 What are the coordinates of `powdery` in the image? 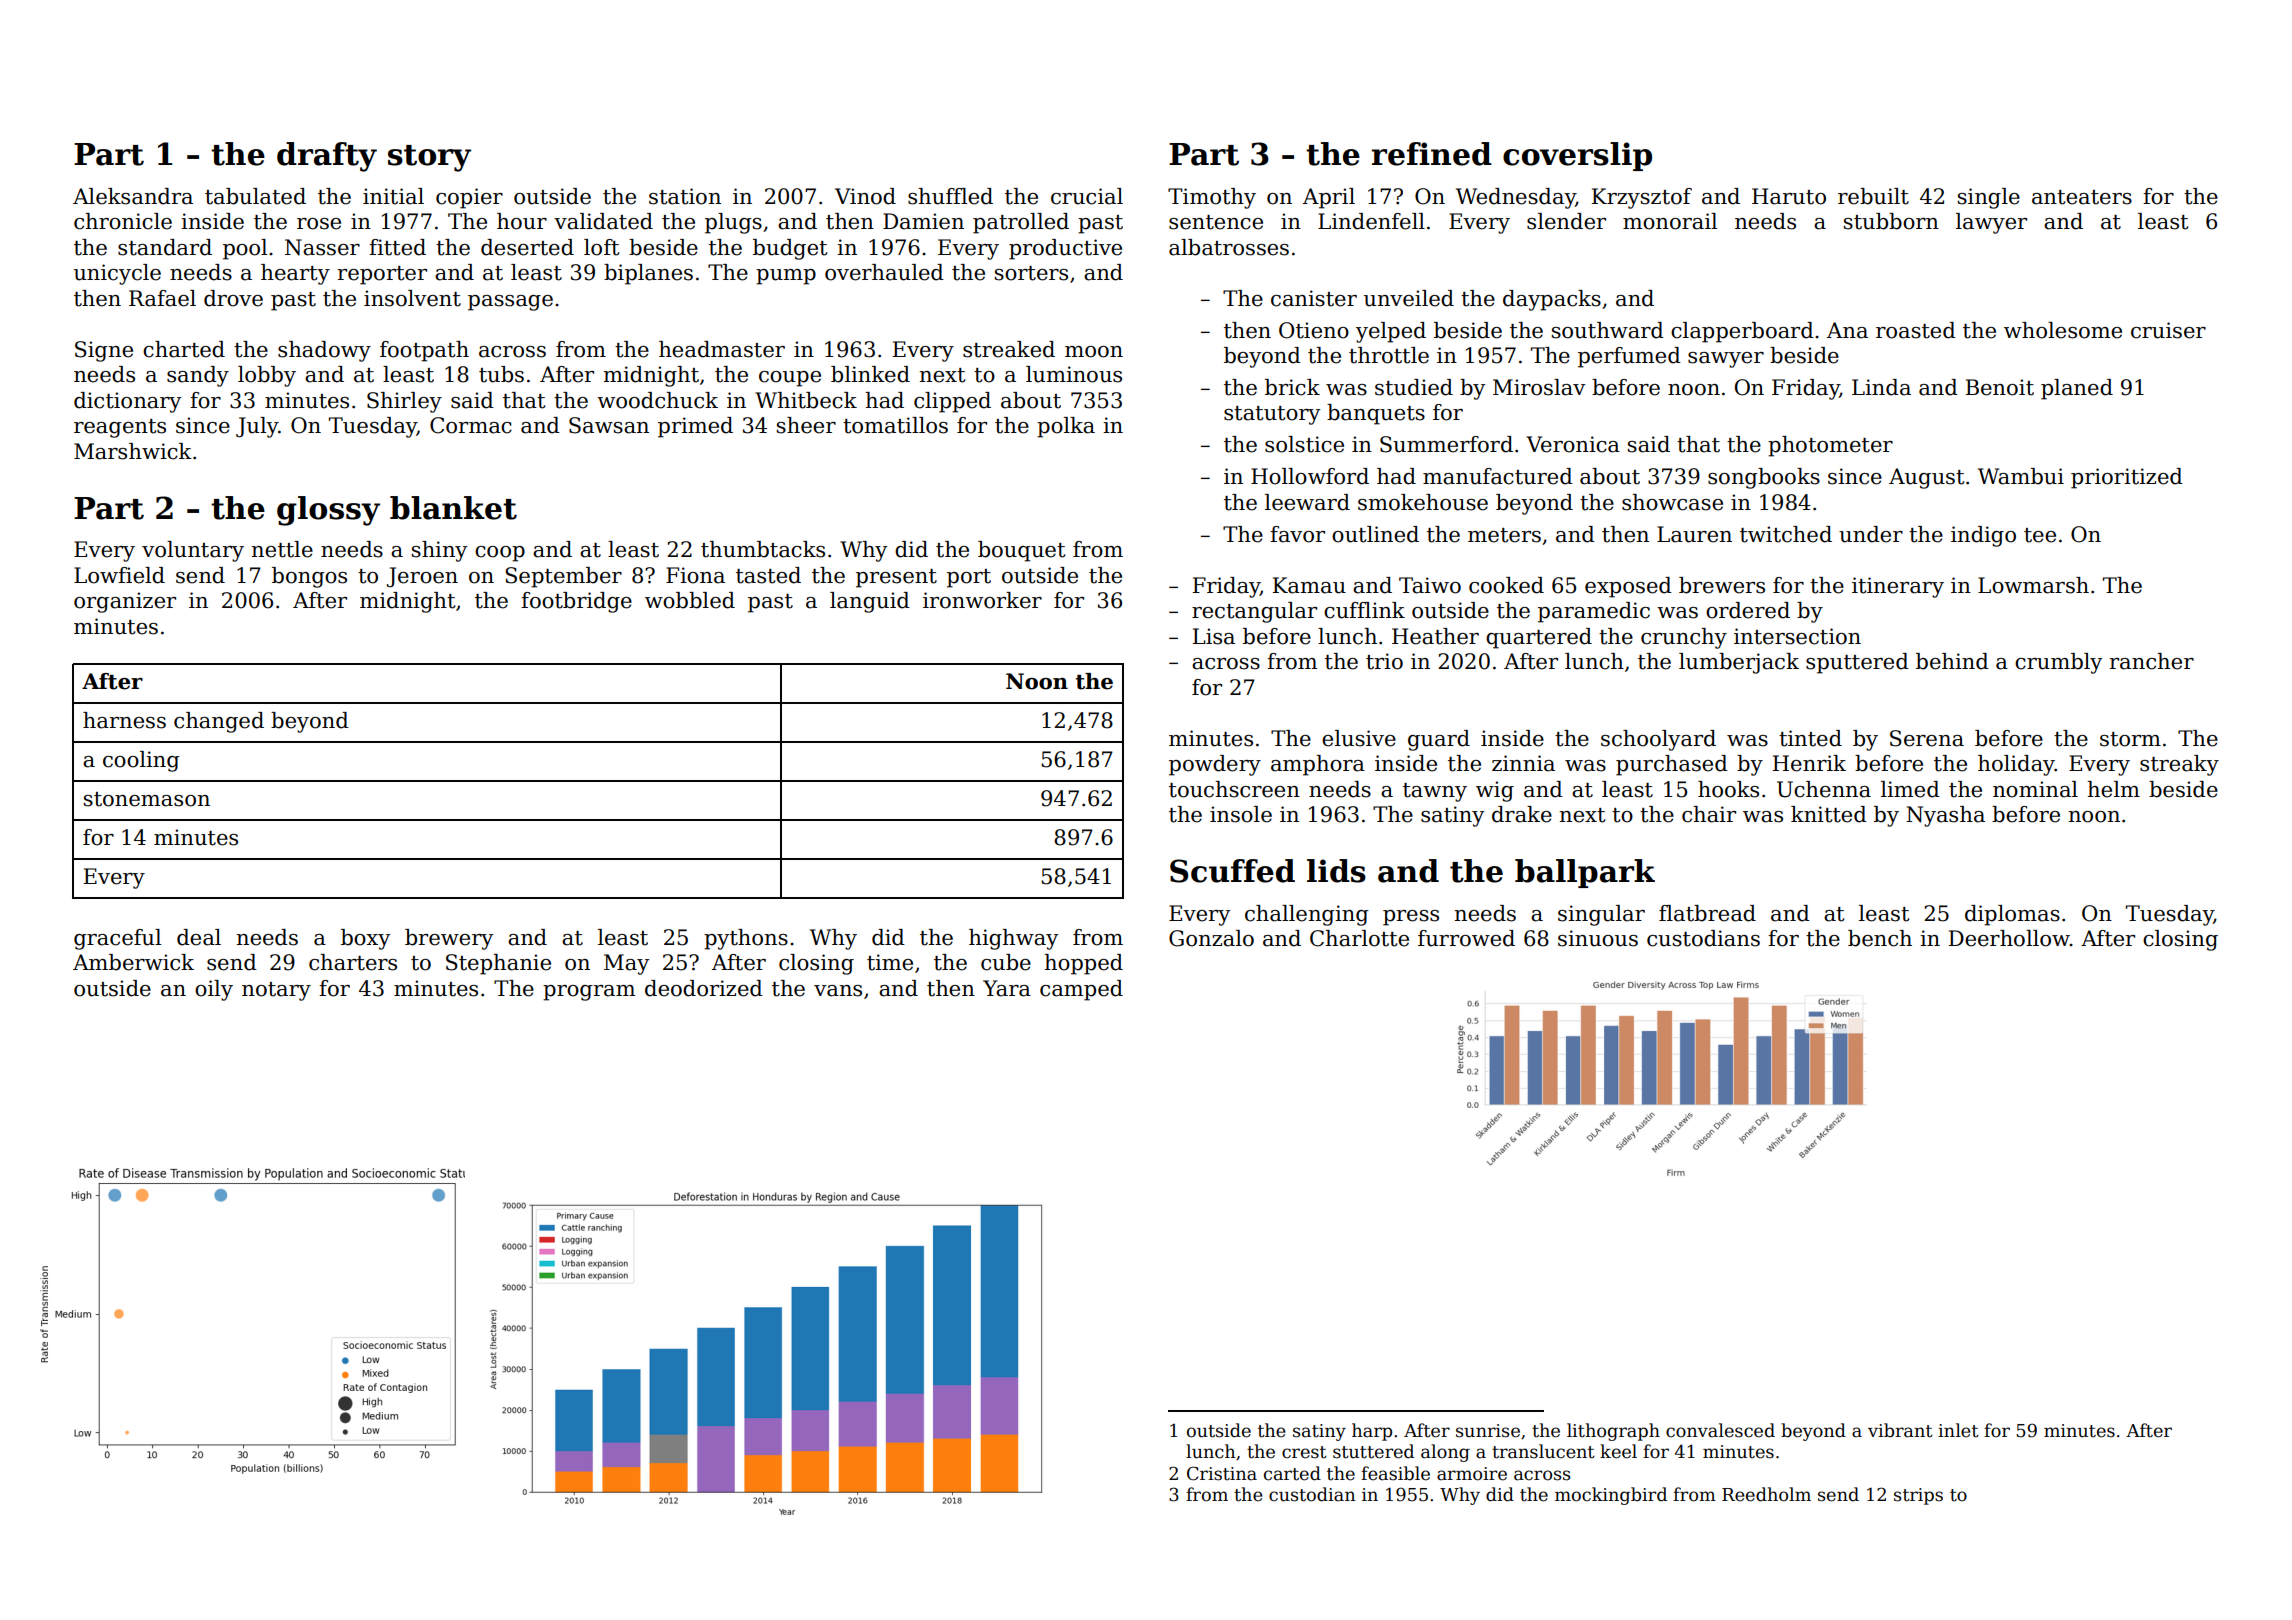 It's located at (1215, 765).
